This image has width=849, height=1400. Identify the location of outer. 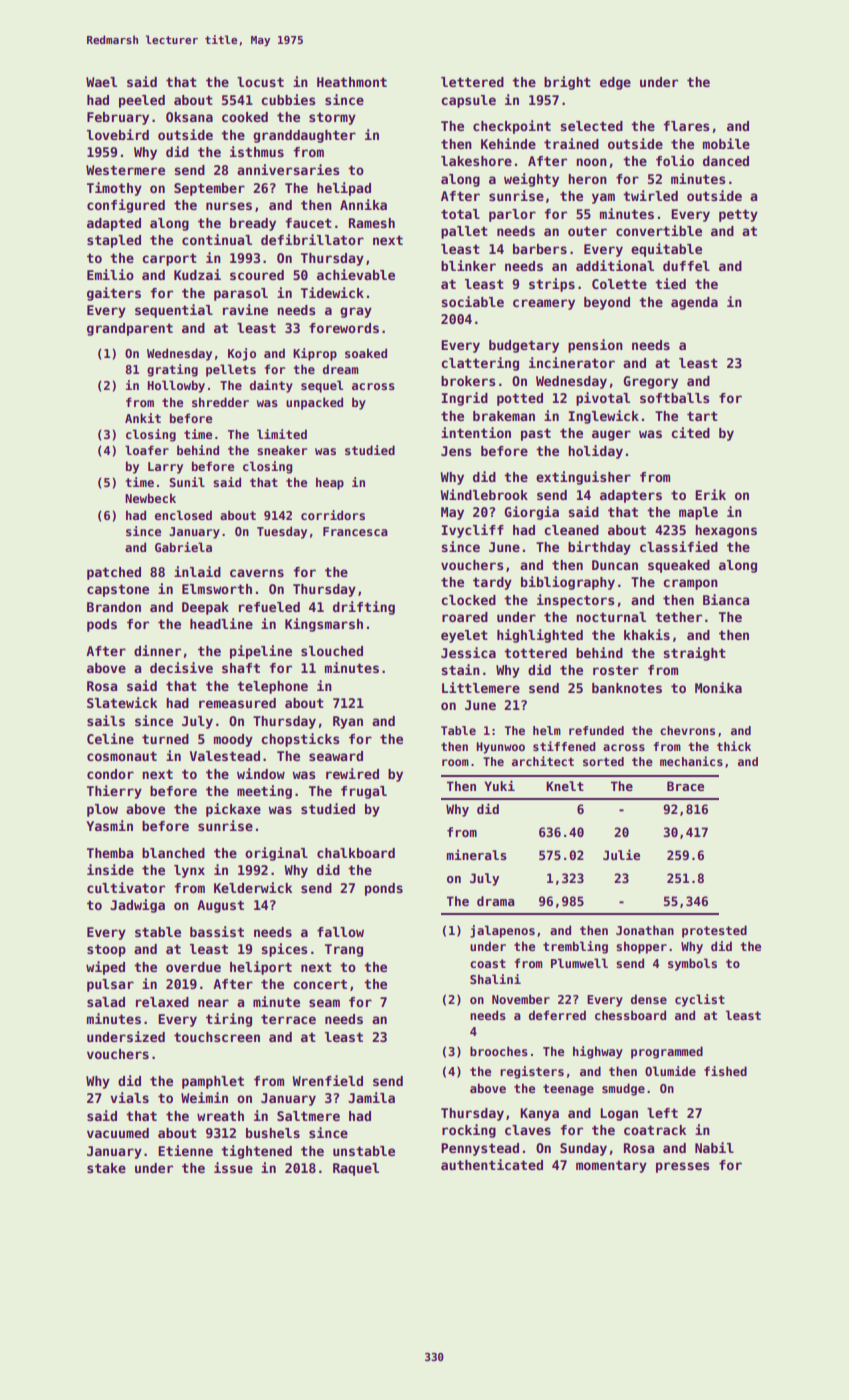
(587, 231).
